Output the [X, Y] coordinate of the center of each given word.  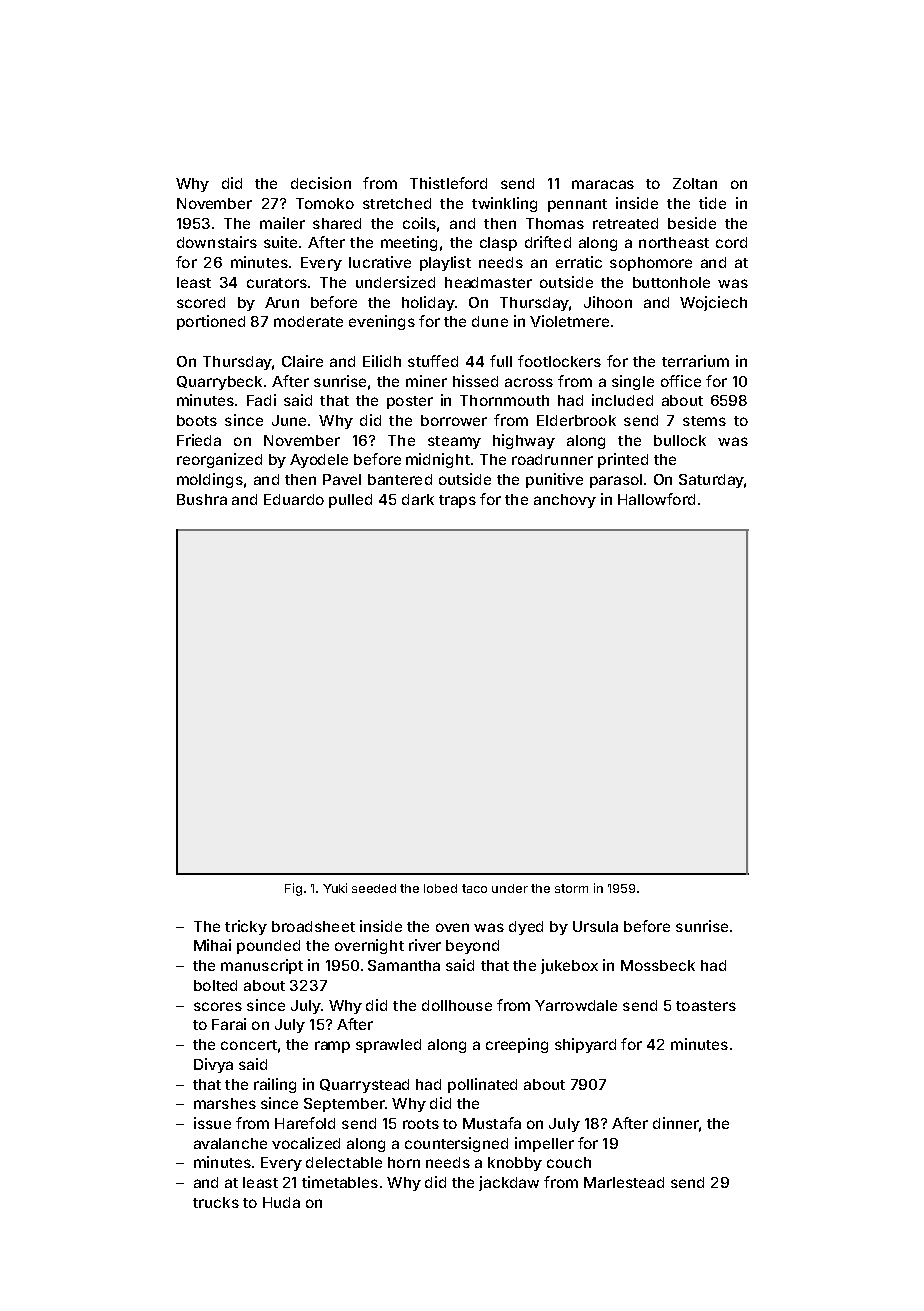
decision [321, 183]
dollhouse [457, 1005]
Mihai [212, 945]
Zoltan [695, 183]
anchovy [565, 501]
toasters [706, 1006]
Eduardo [294, 499]
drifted [548, 242]
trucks [216, 1202]
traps [457, 501]
